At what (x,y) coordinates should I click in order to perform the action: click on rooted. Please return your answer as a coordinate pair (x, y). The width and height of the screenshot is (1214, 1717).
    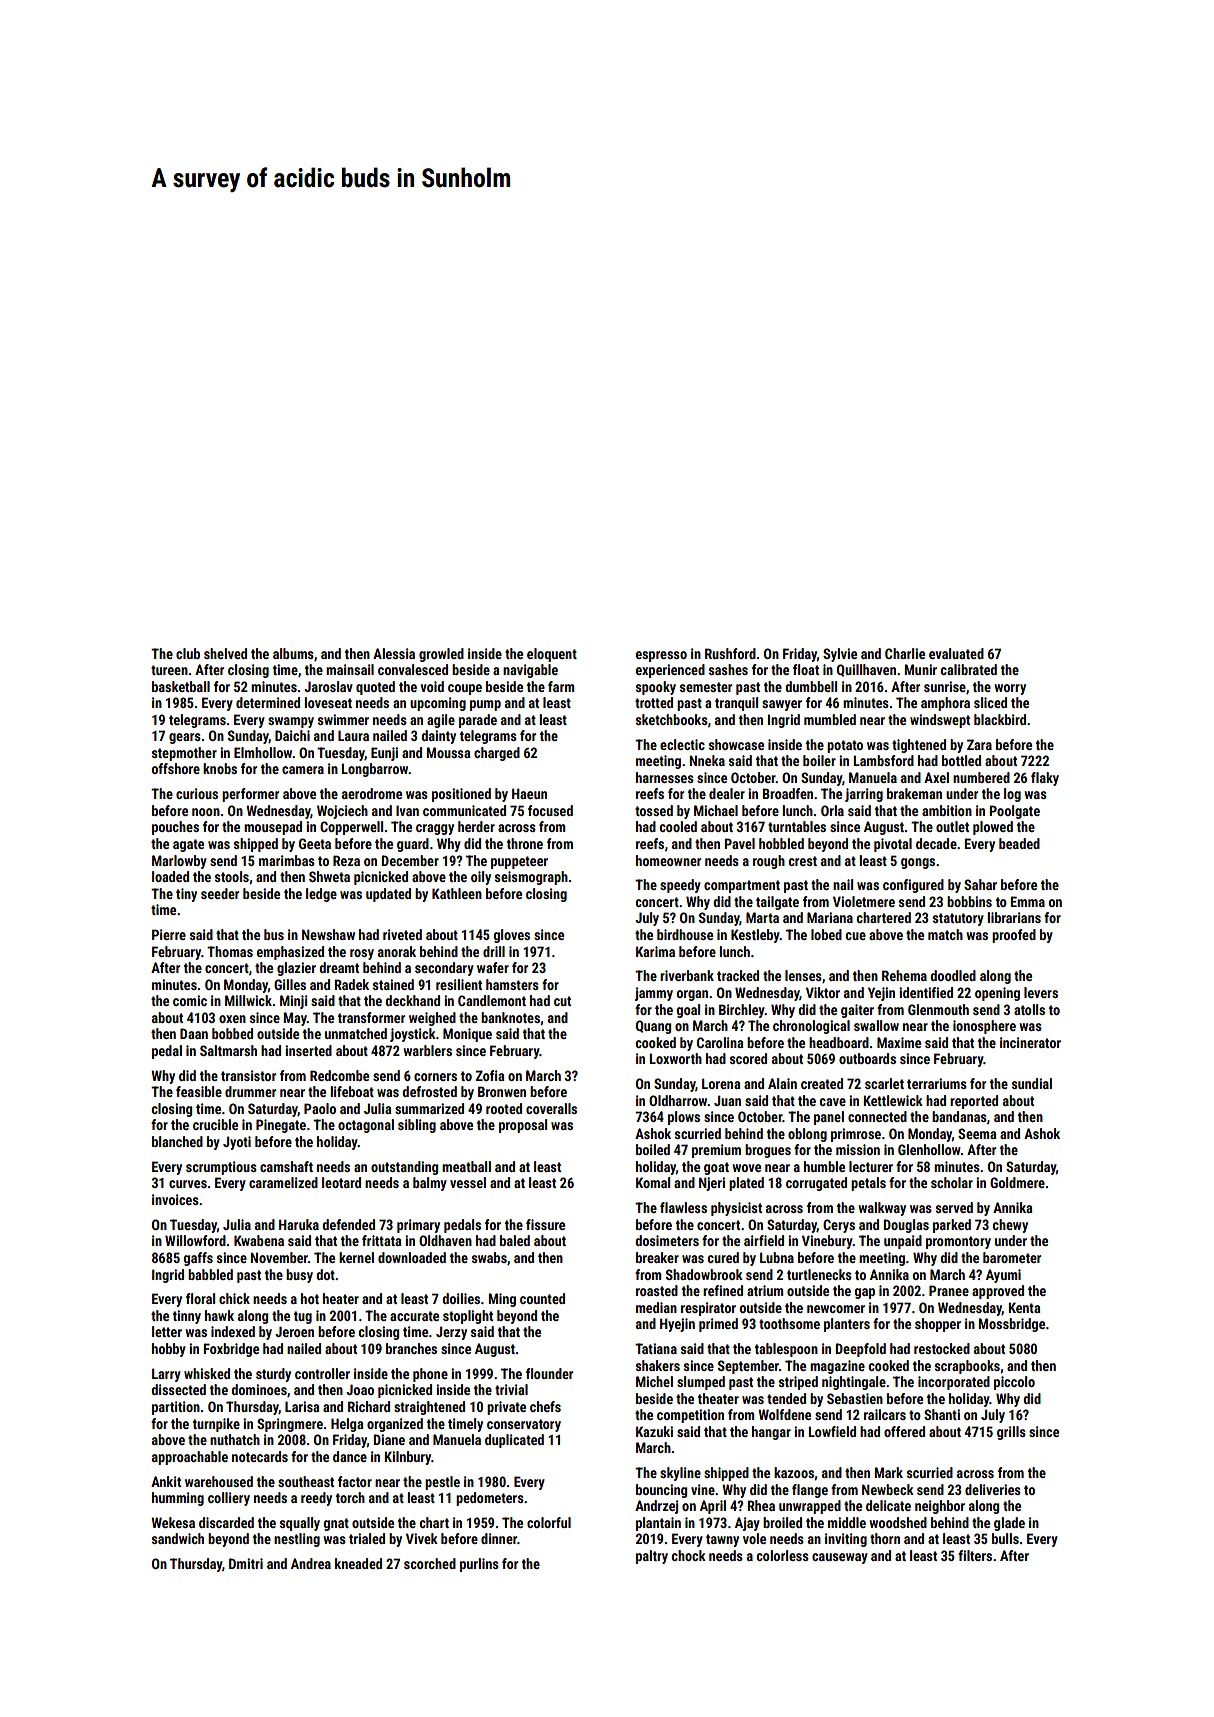
    Looking at the image, I should click on (504, 1108).
